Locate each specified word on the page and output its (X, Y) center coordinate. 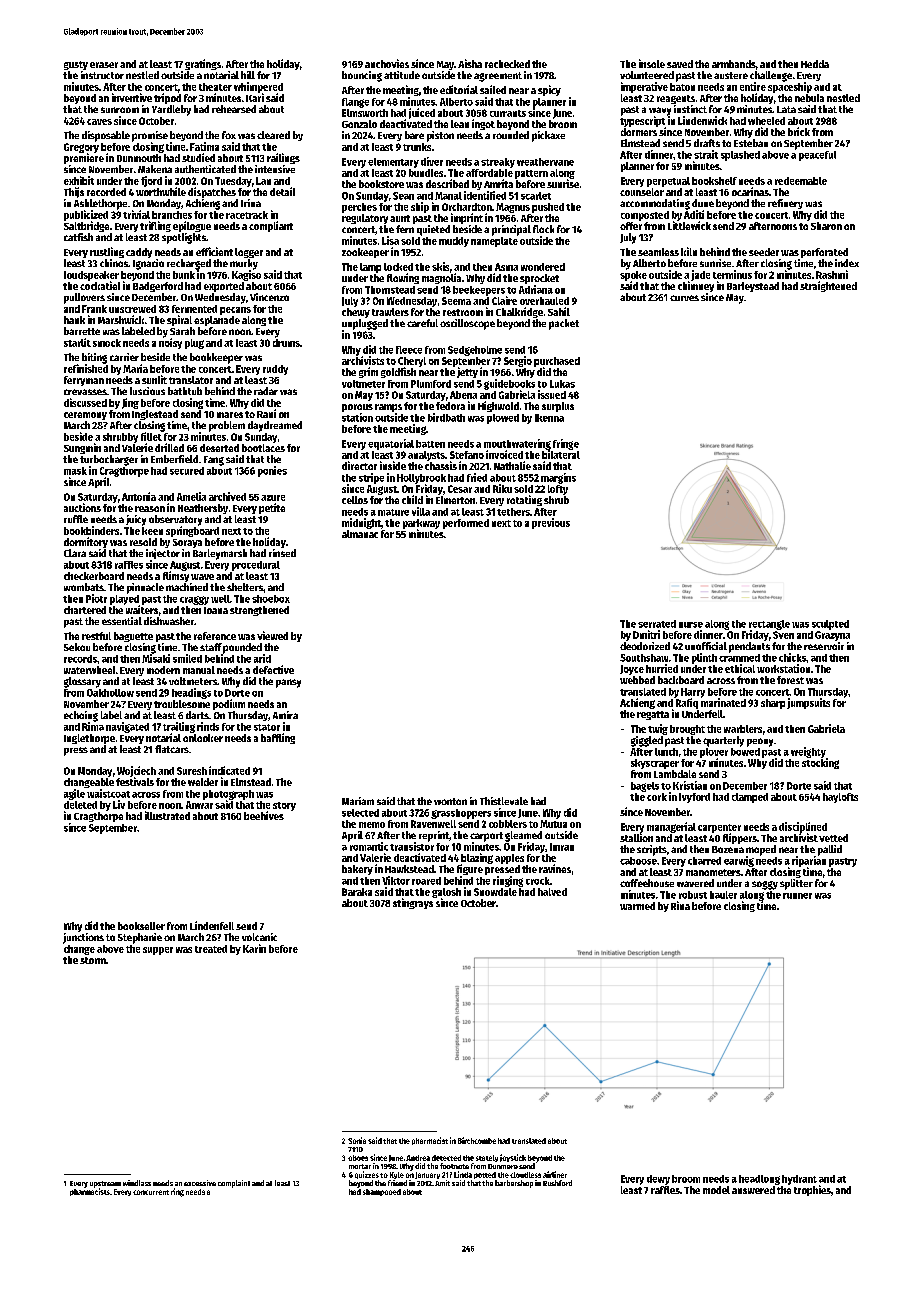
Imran (562, 847)
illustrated (167, 815)
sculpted (830, 625)
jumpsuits (808, 703)
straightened (828, 286)
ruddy (275, 370)
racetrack (247, 215)
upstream (105, 1184)
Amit (442, 1183)
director (359, 465)
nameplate (494, 242)
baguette (133, 637)
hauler (723, 895)
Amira (285, 715)
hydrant (799, 1180)
